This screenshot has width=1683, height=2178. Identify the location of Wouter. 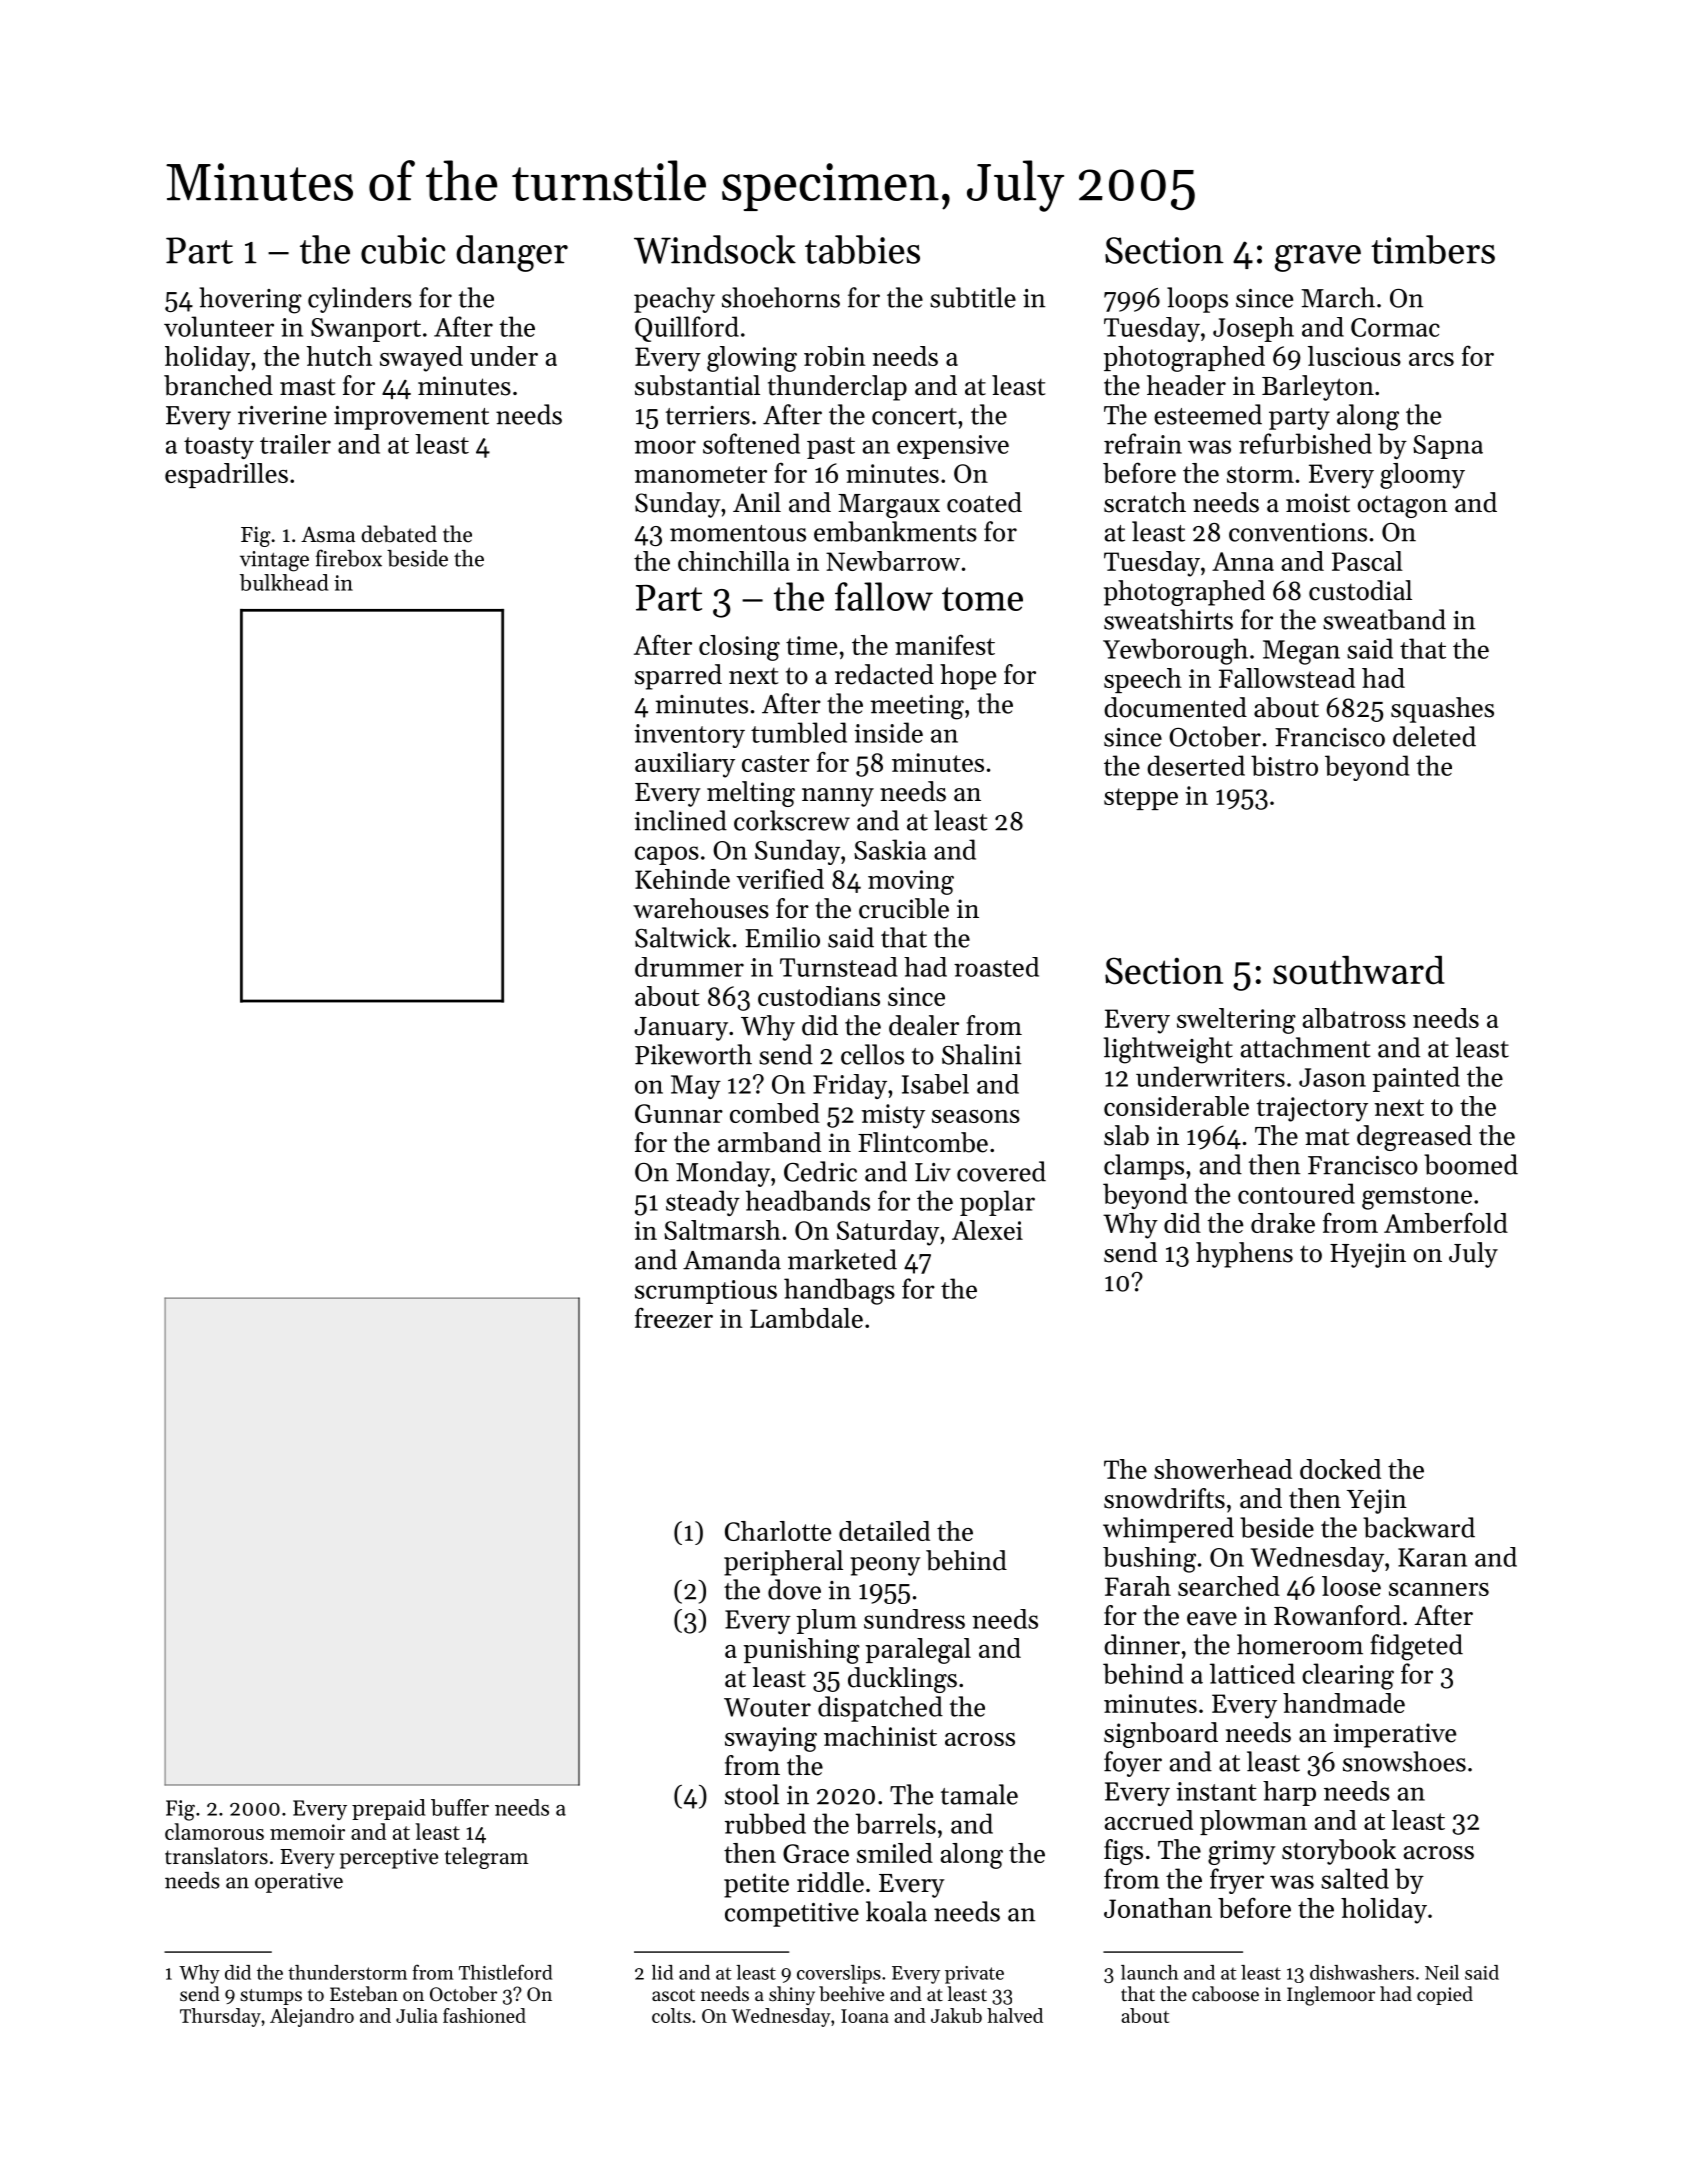
(767, 1707).
